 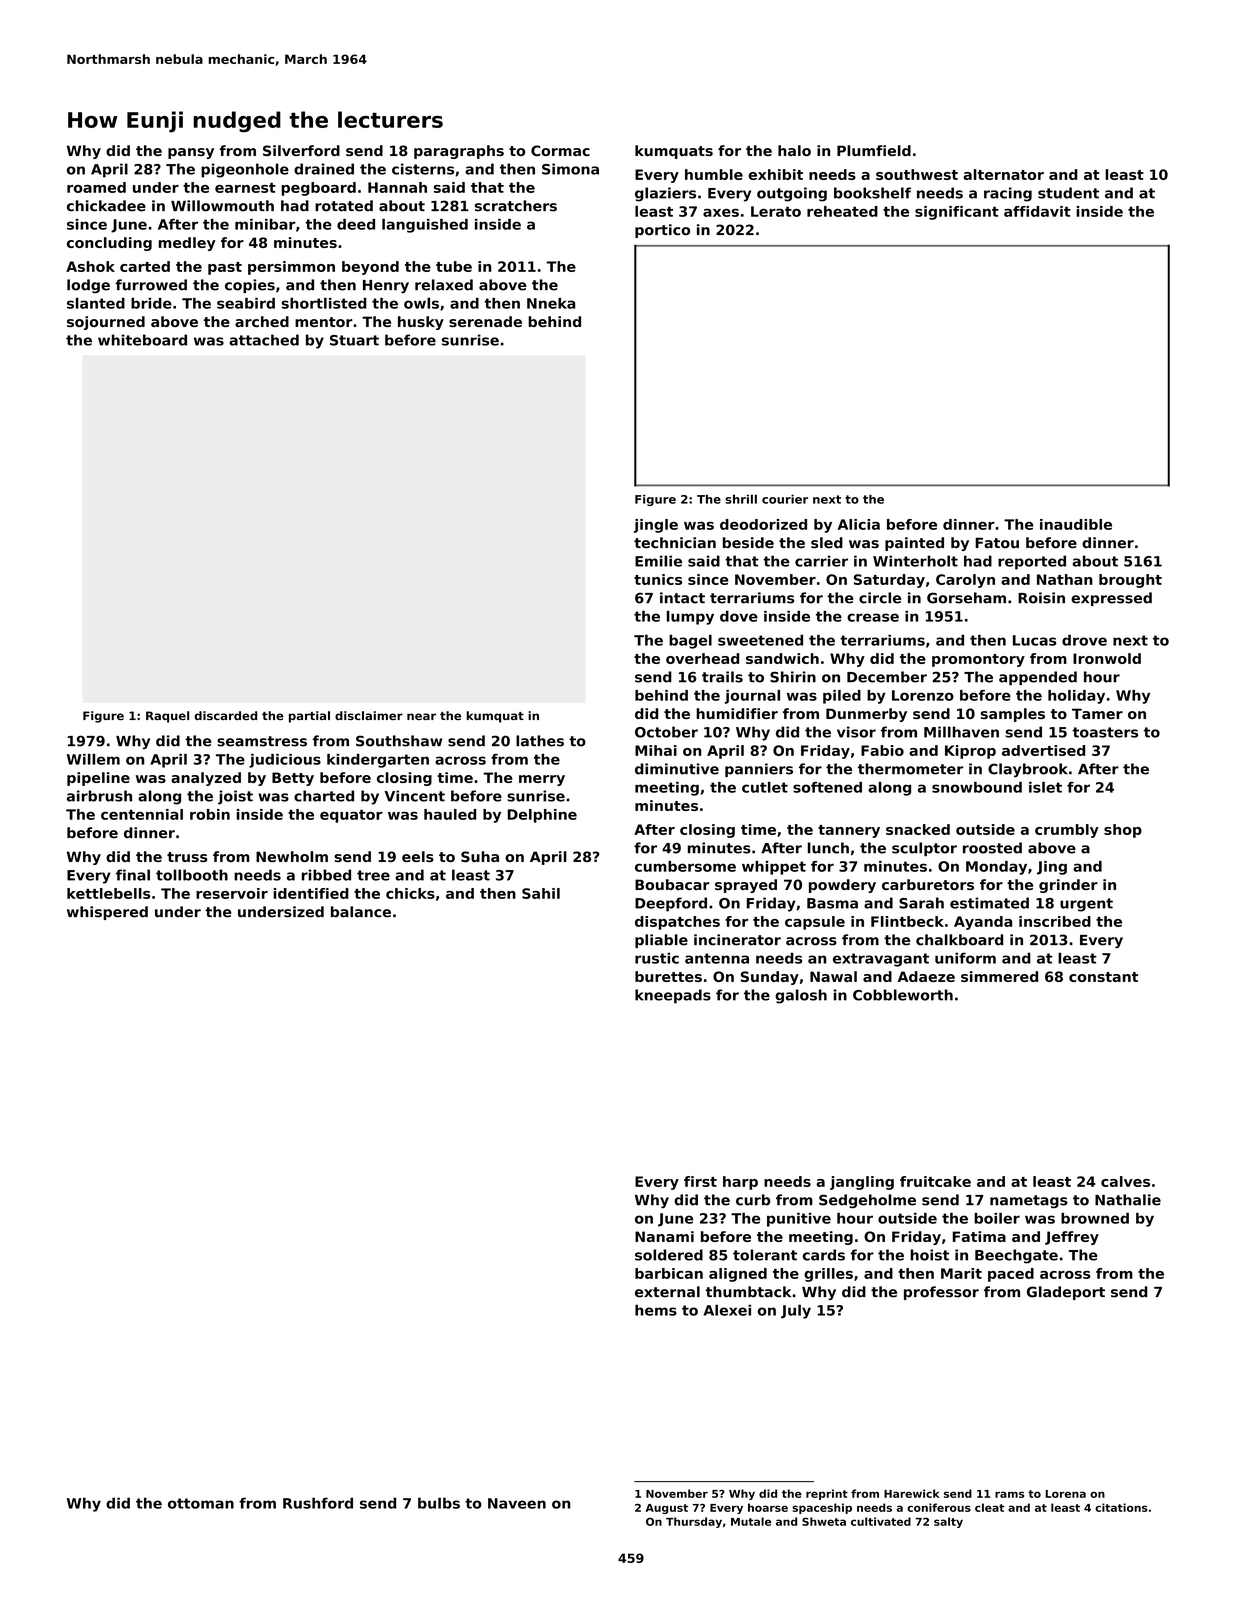 I want to click on curb, so click(x=753, y=1200).
